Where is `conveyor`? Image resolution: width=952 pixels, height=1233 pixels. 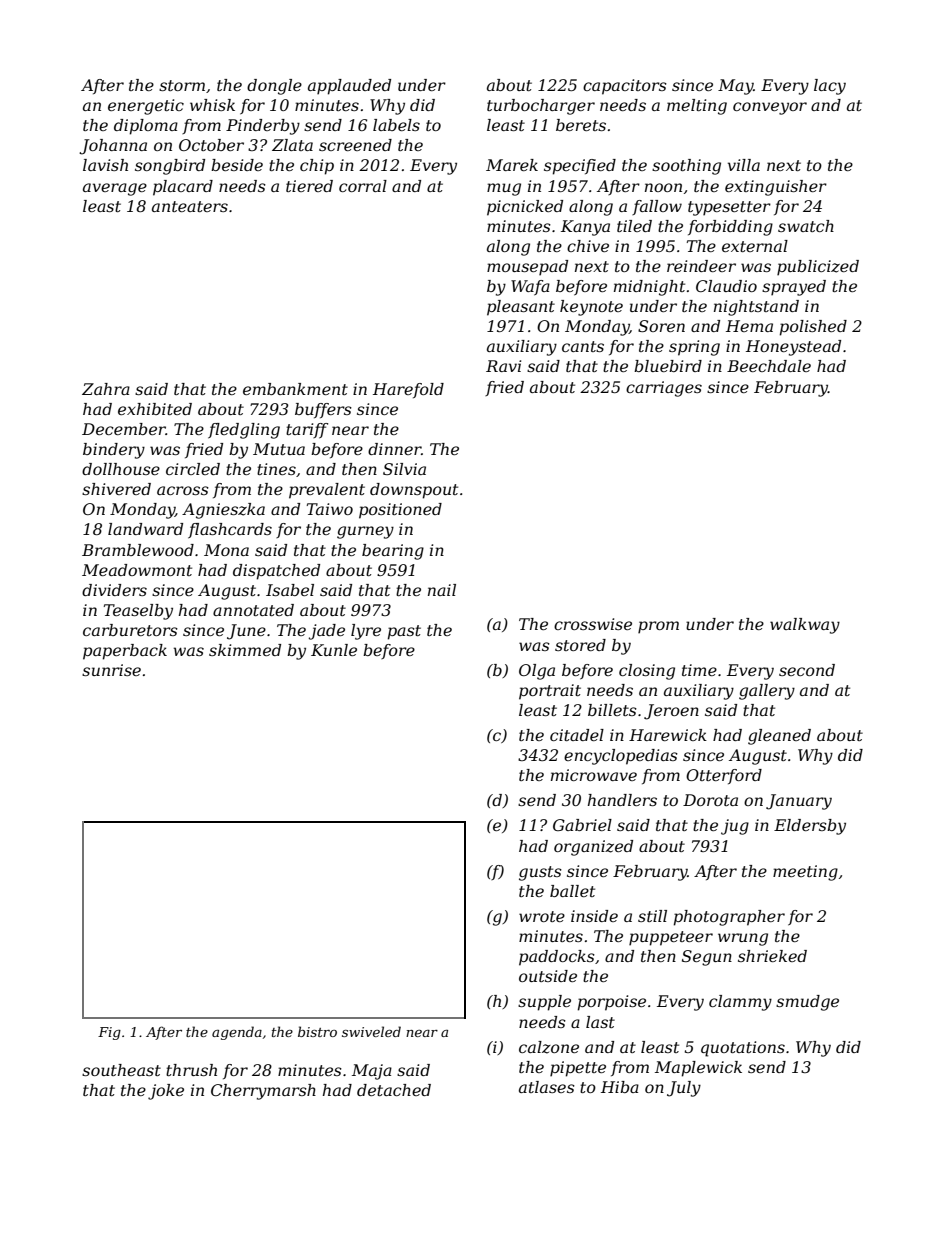
conveyor is located at coordinates (770, 108).
